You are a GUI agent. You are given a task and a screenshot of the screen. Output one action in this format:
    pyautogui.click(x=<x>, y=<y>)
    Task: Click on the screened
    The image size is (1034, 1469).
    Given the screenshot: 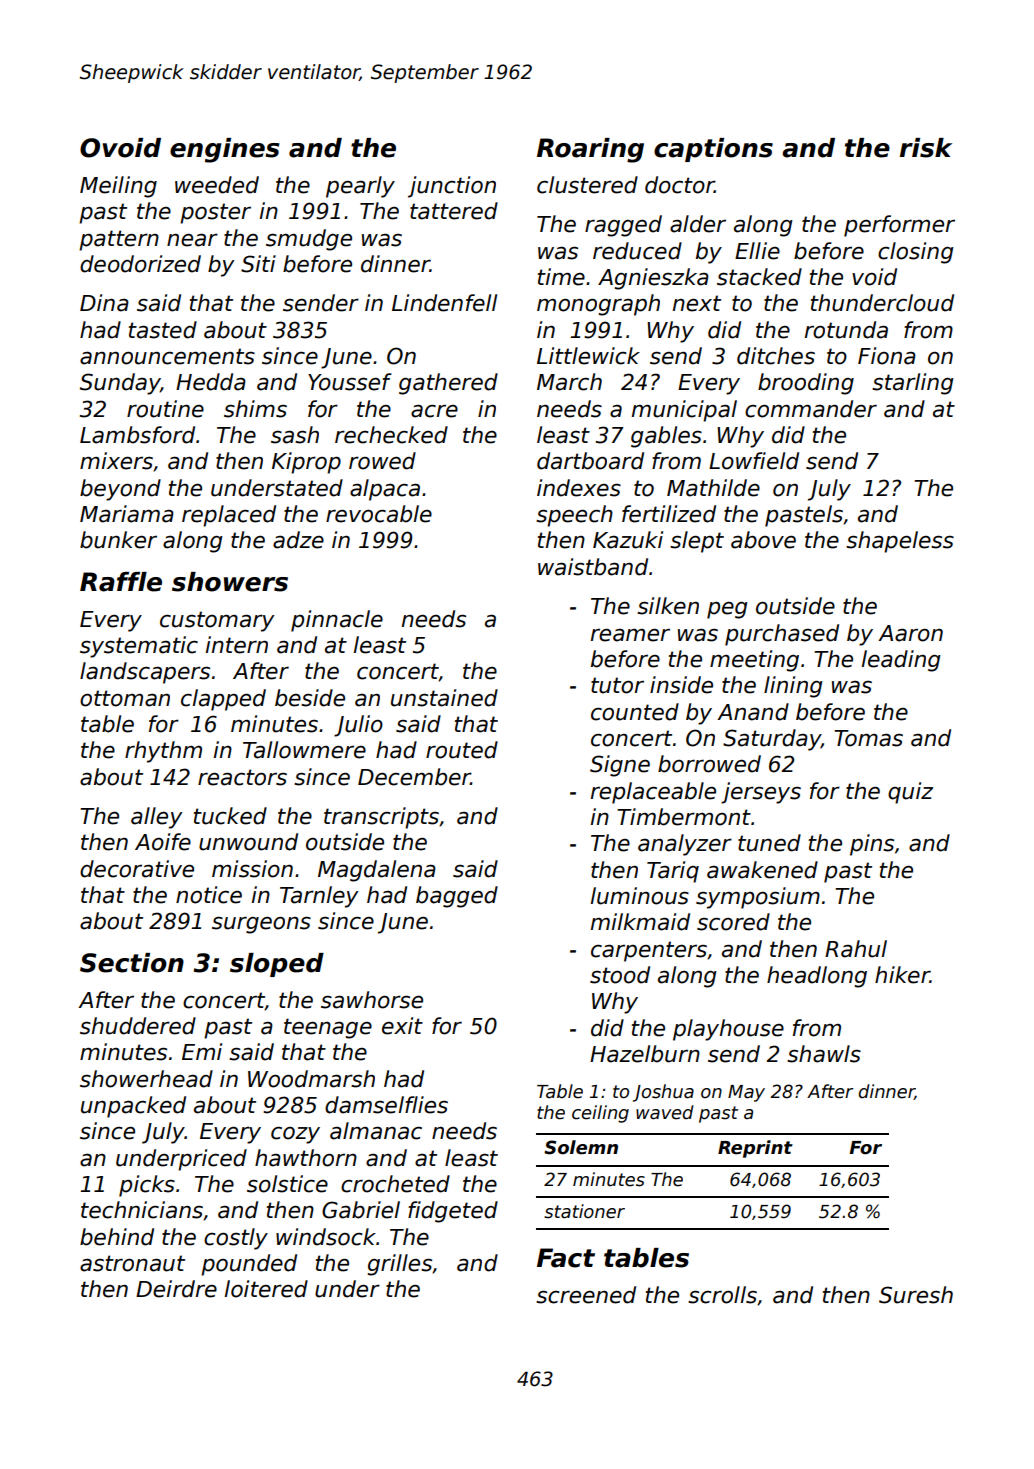 What is the action you would take?
    pyautogui.click(x=586, y=1295)
